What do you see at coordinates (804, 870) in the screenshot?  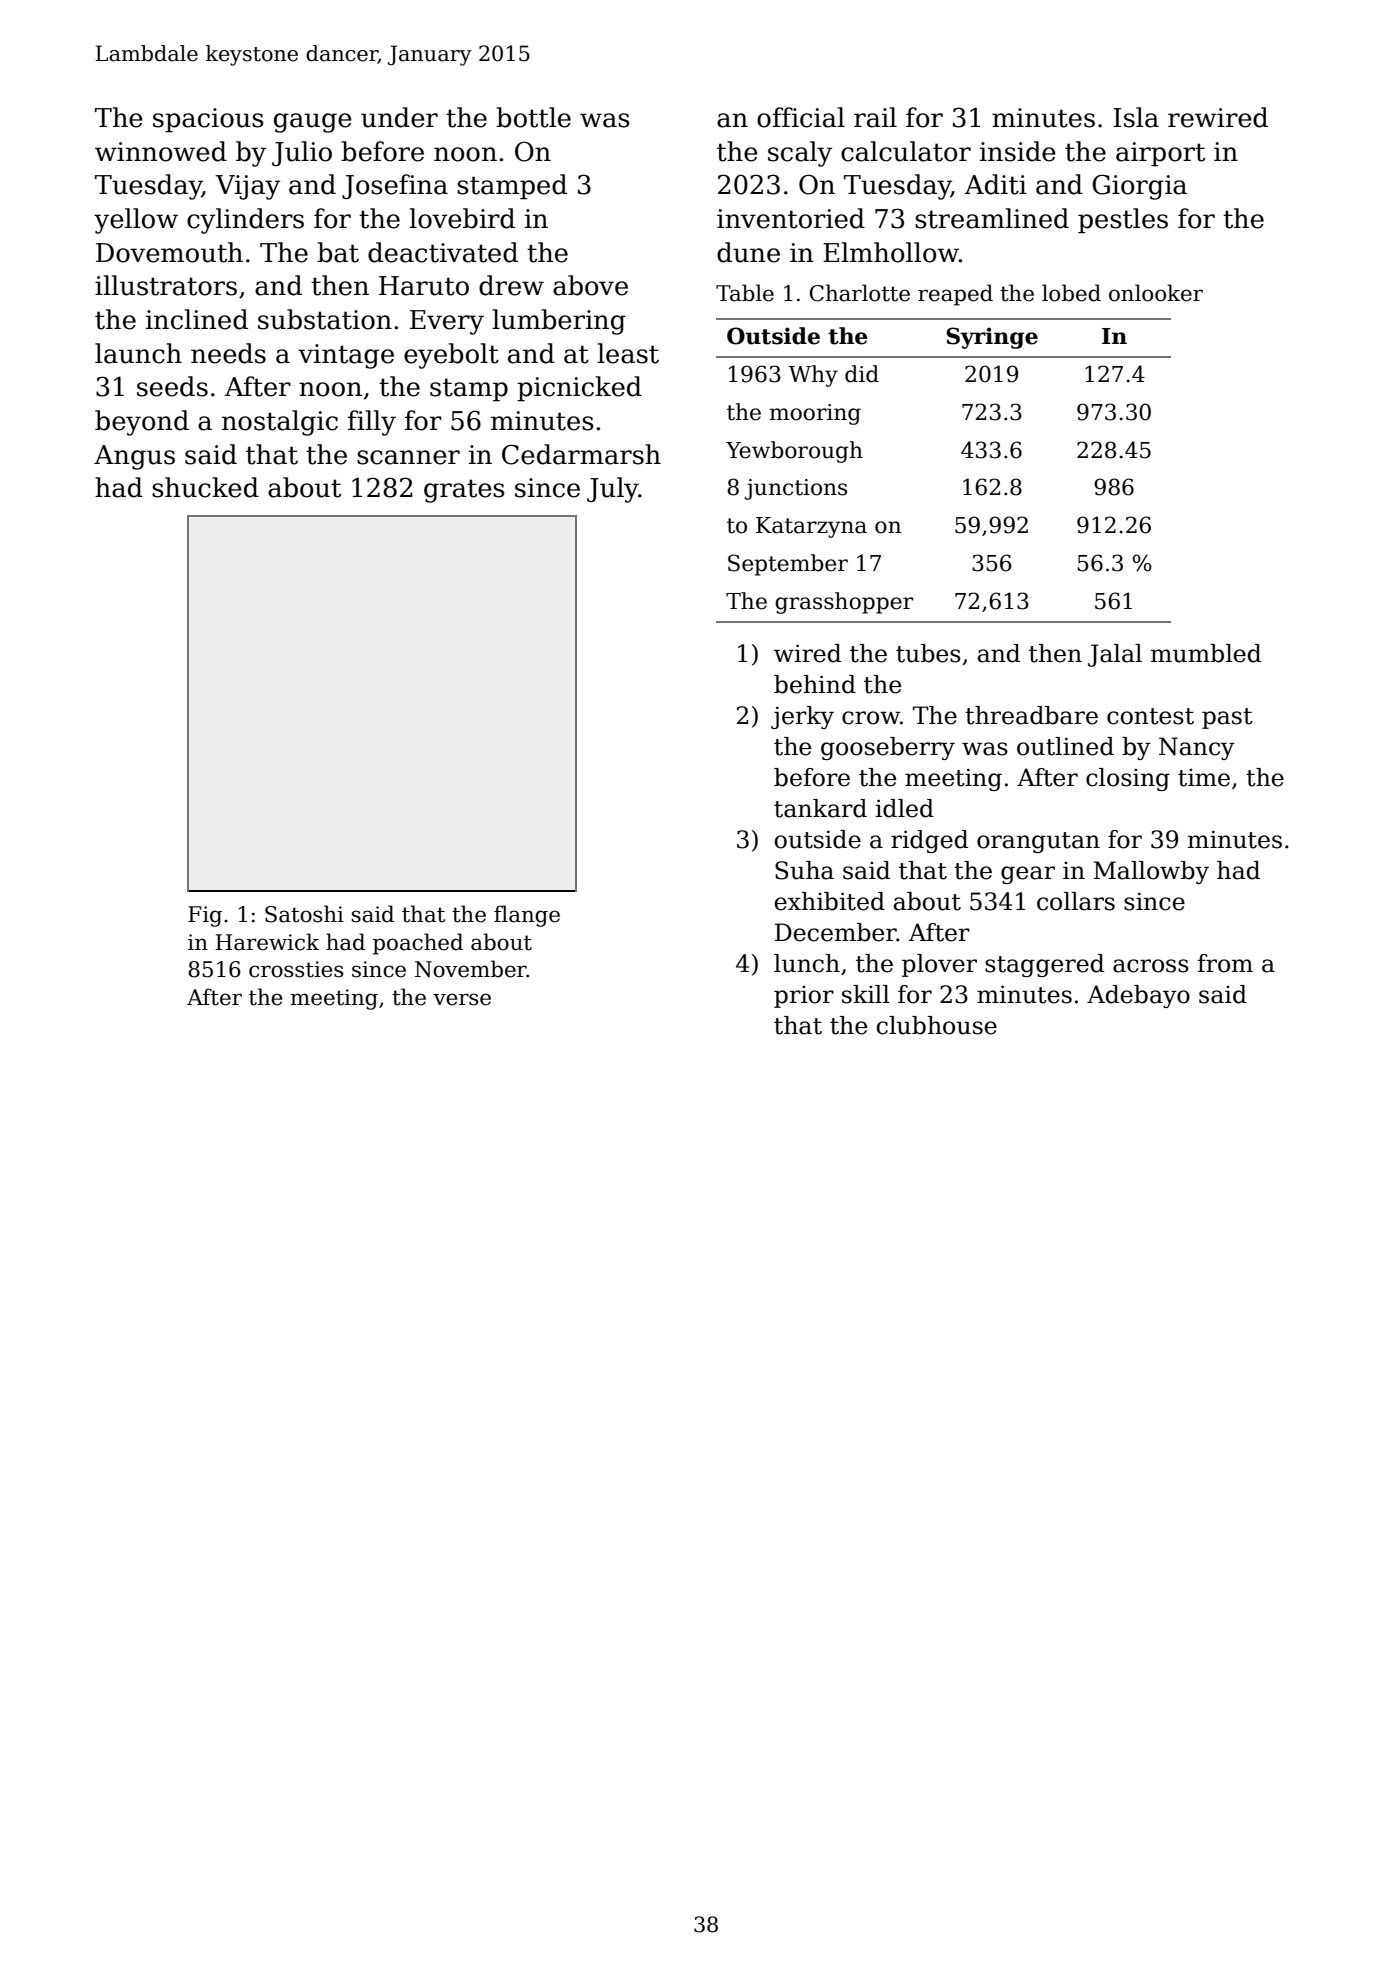 I see `Suha` at bounding box center [804, 870].
